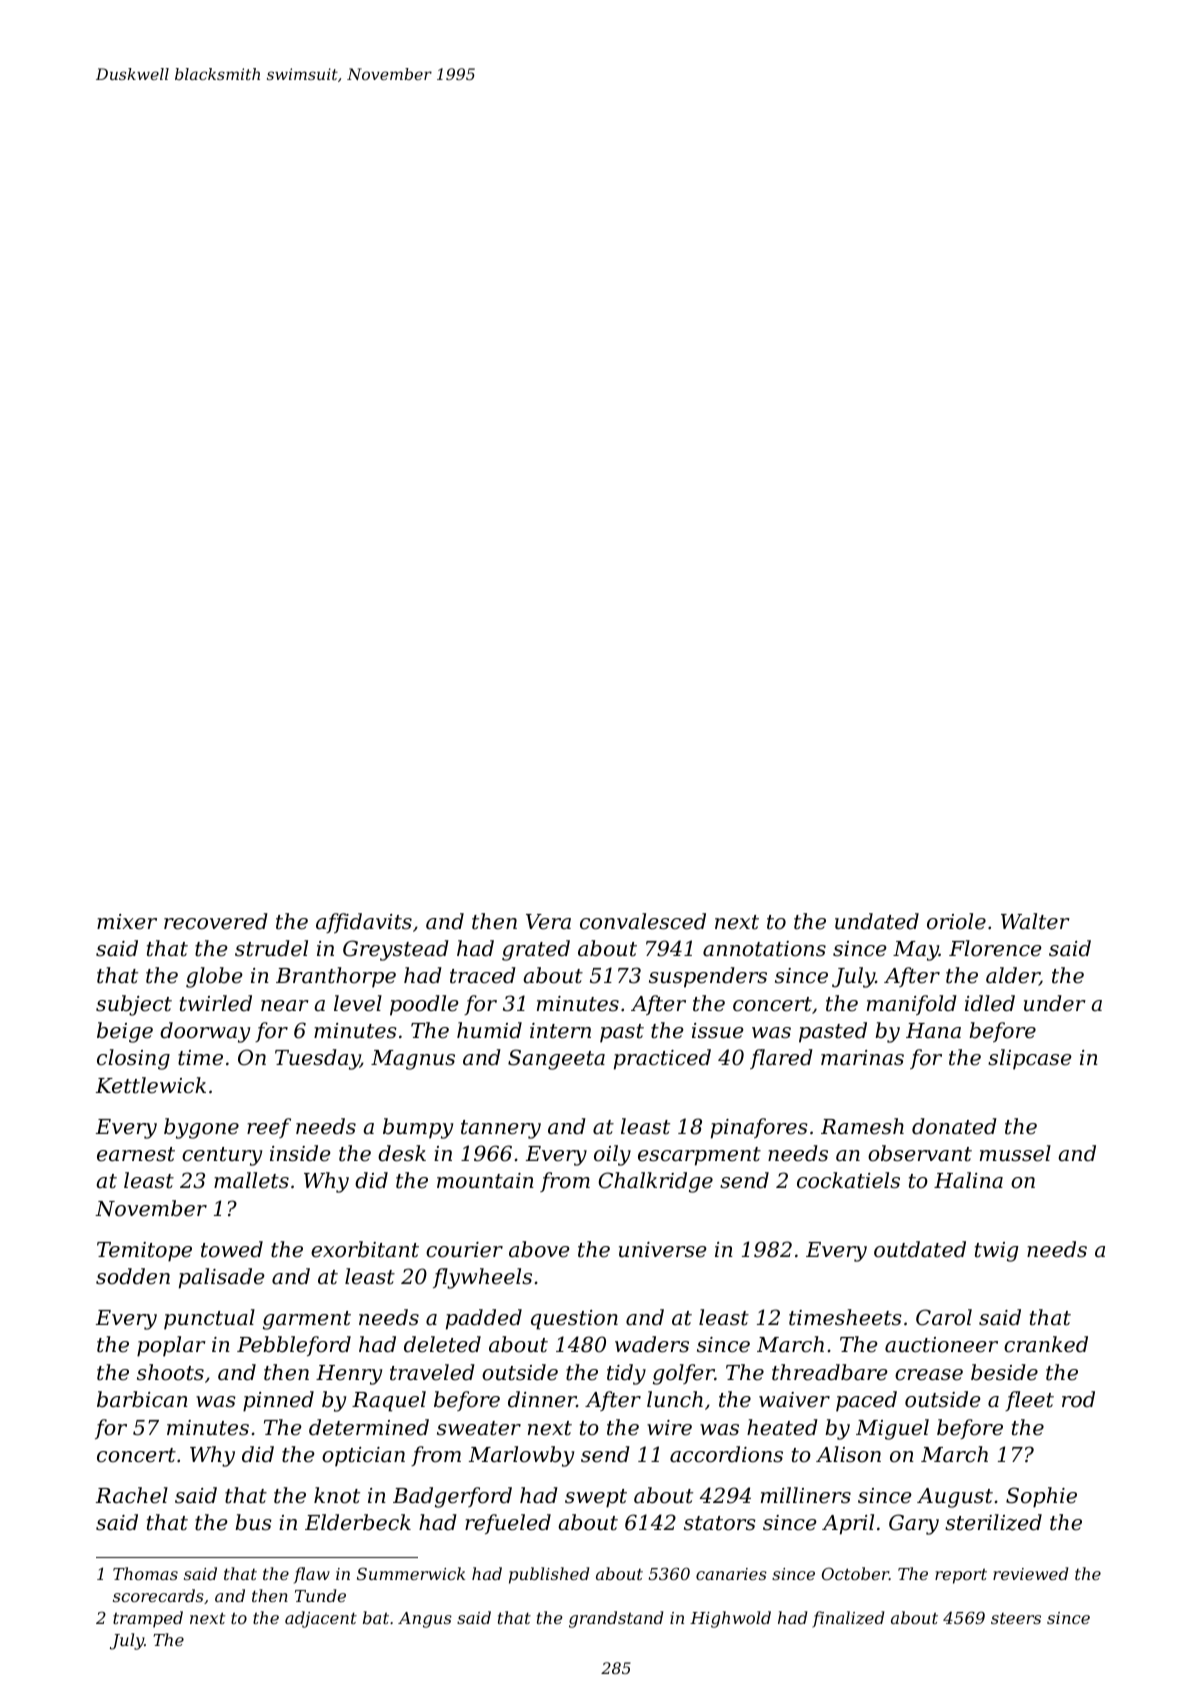 The height and width of the image is (1702, 1203). I want to click on scorecards, so click(158, 1595).
